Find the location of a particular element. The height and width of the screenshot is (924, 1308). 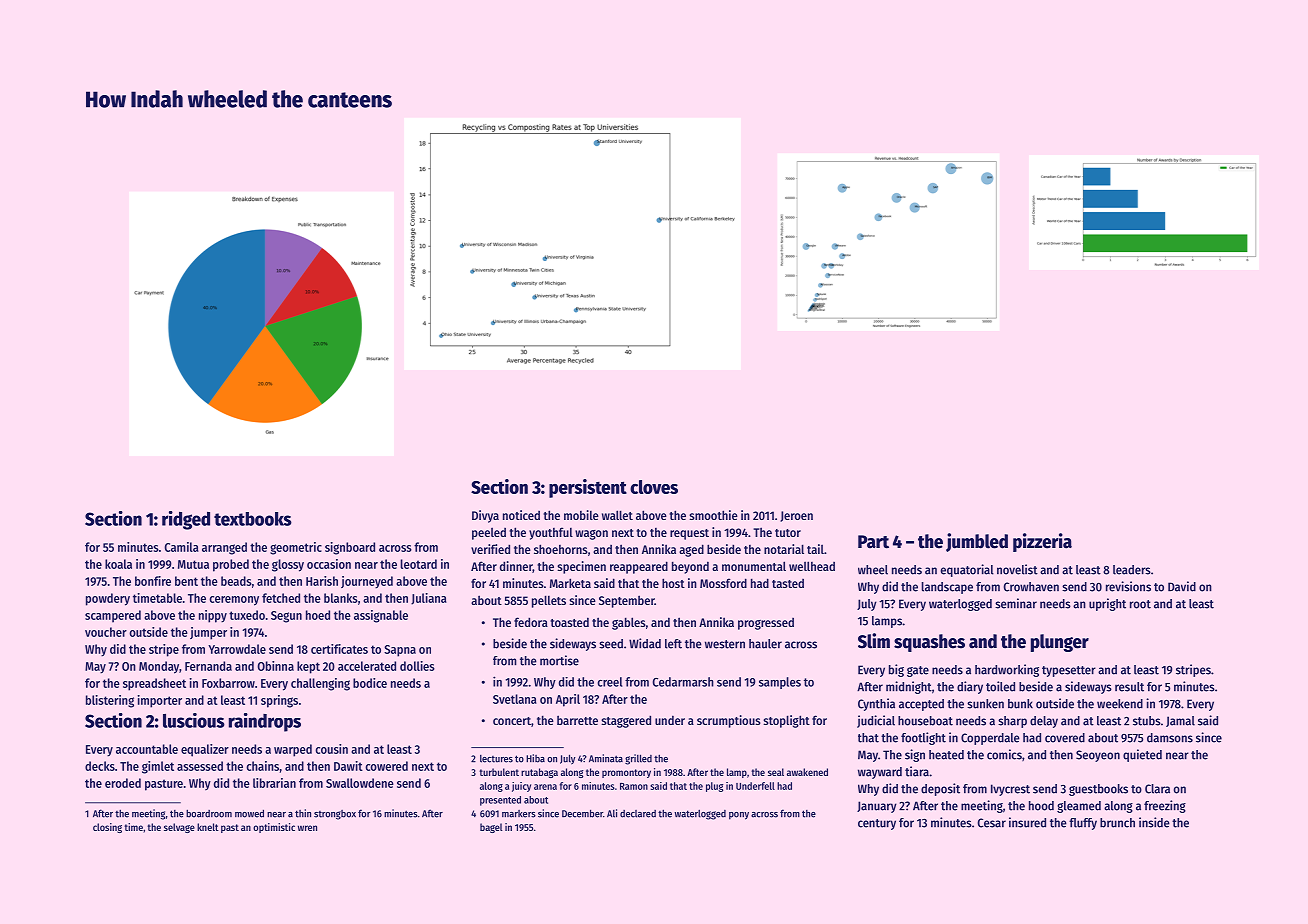

Jeroen is located at coordinates (796, 516).
